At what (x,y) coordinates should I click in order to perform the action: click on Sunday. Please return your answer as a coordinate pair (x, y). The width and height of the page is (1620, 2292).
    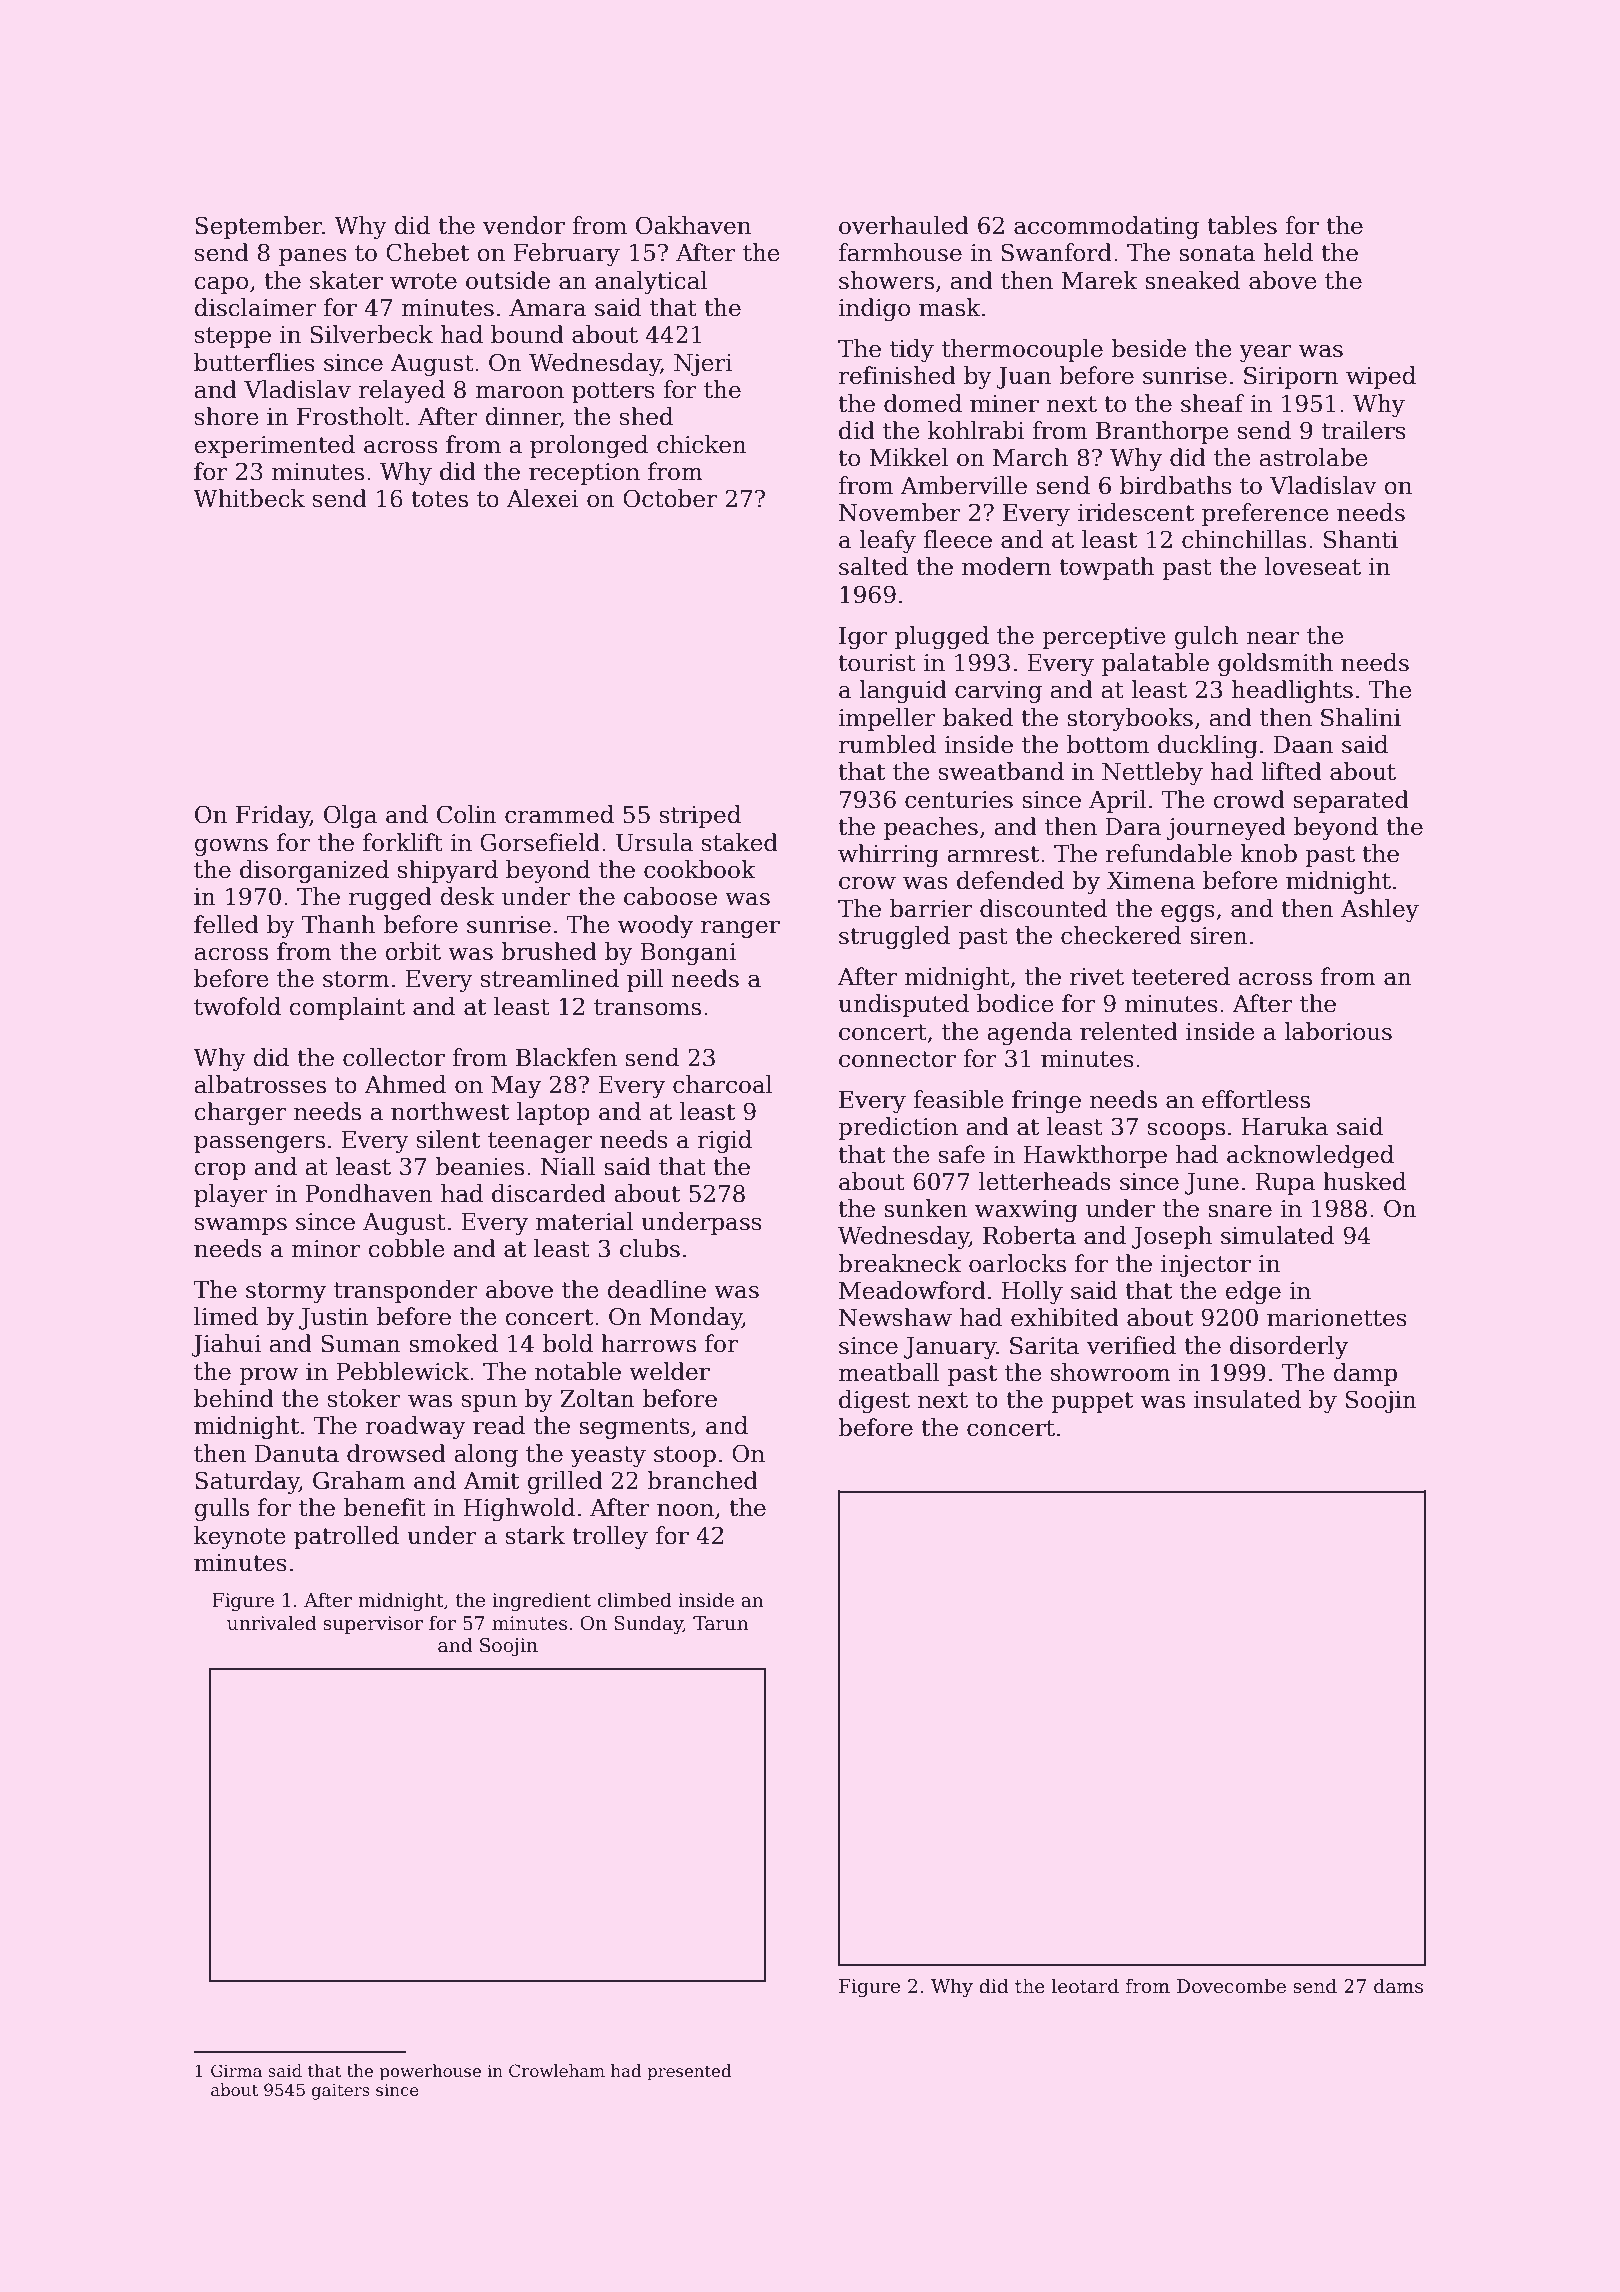
    Looking at the image, I should click on (648, 1624).
